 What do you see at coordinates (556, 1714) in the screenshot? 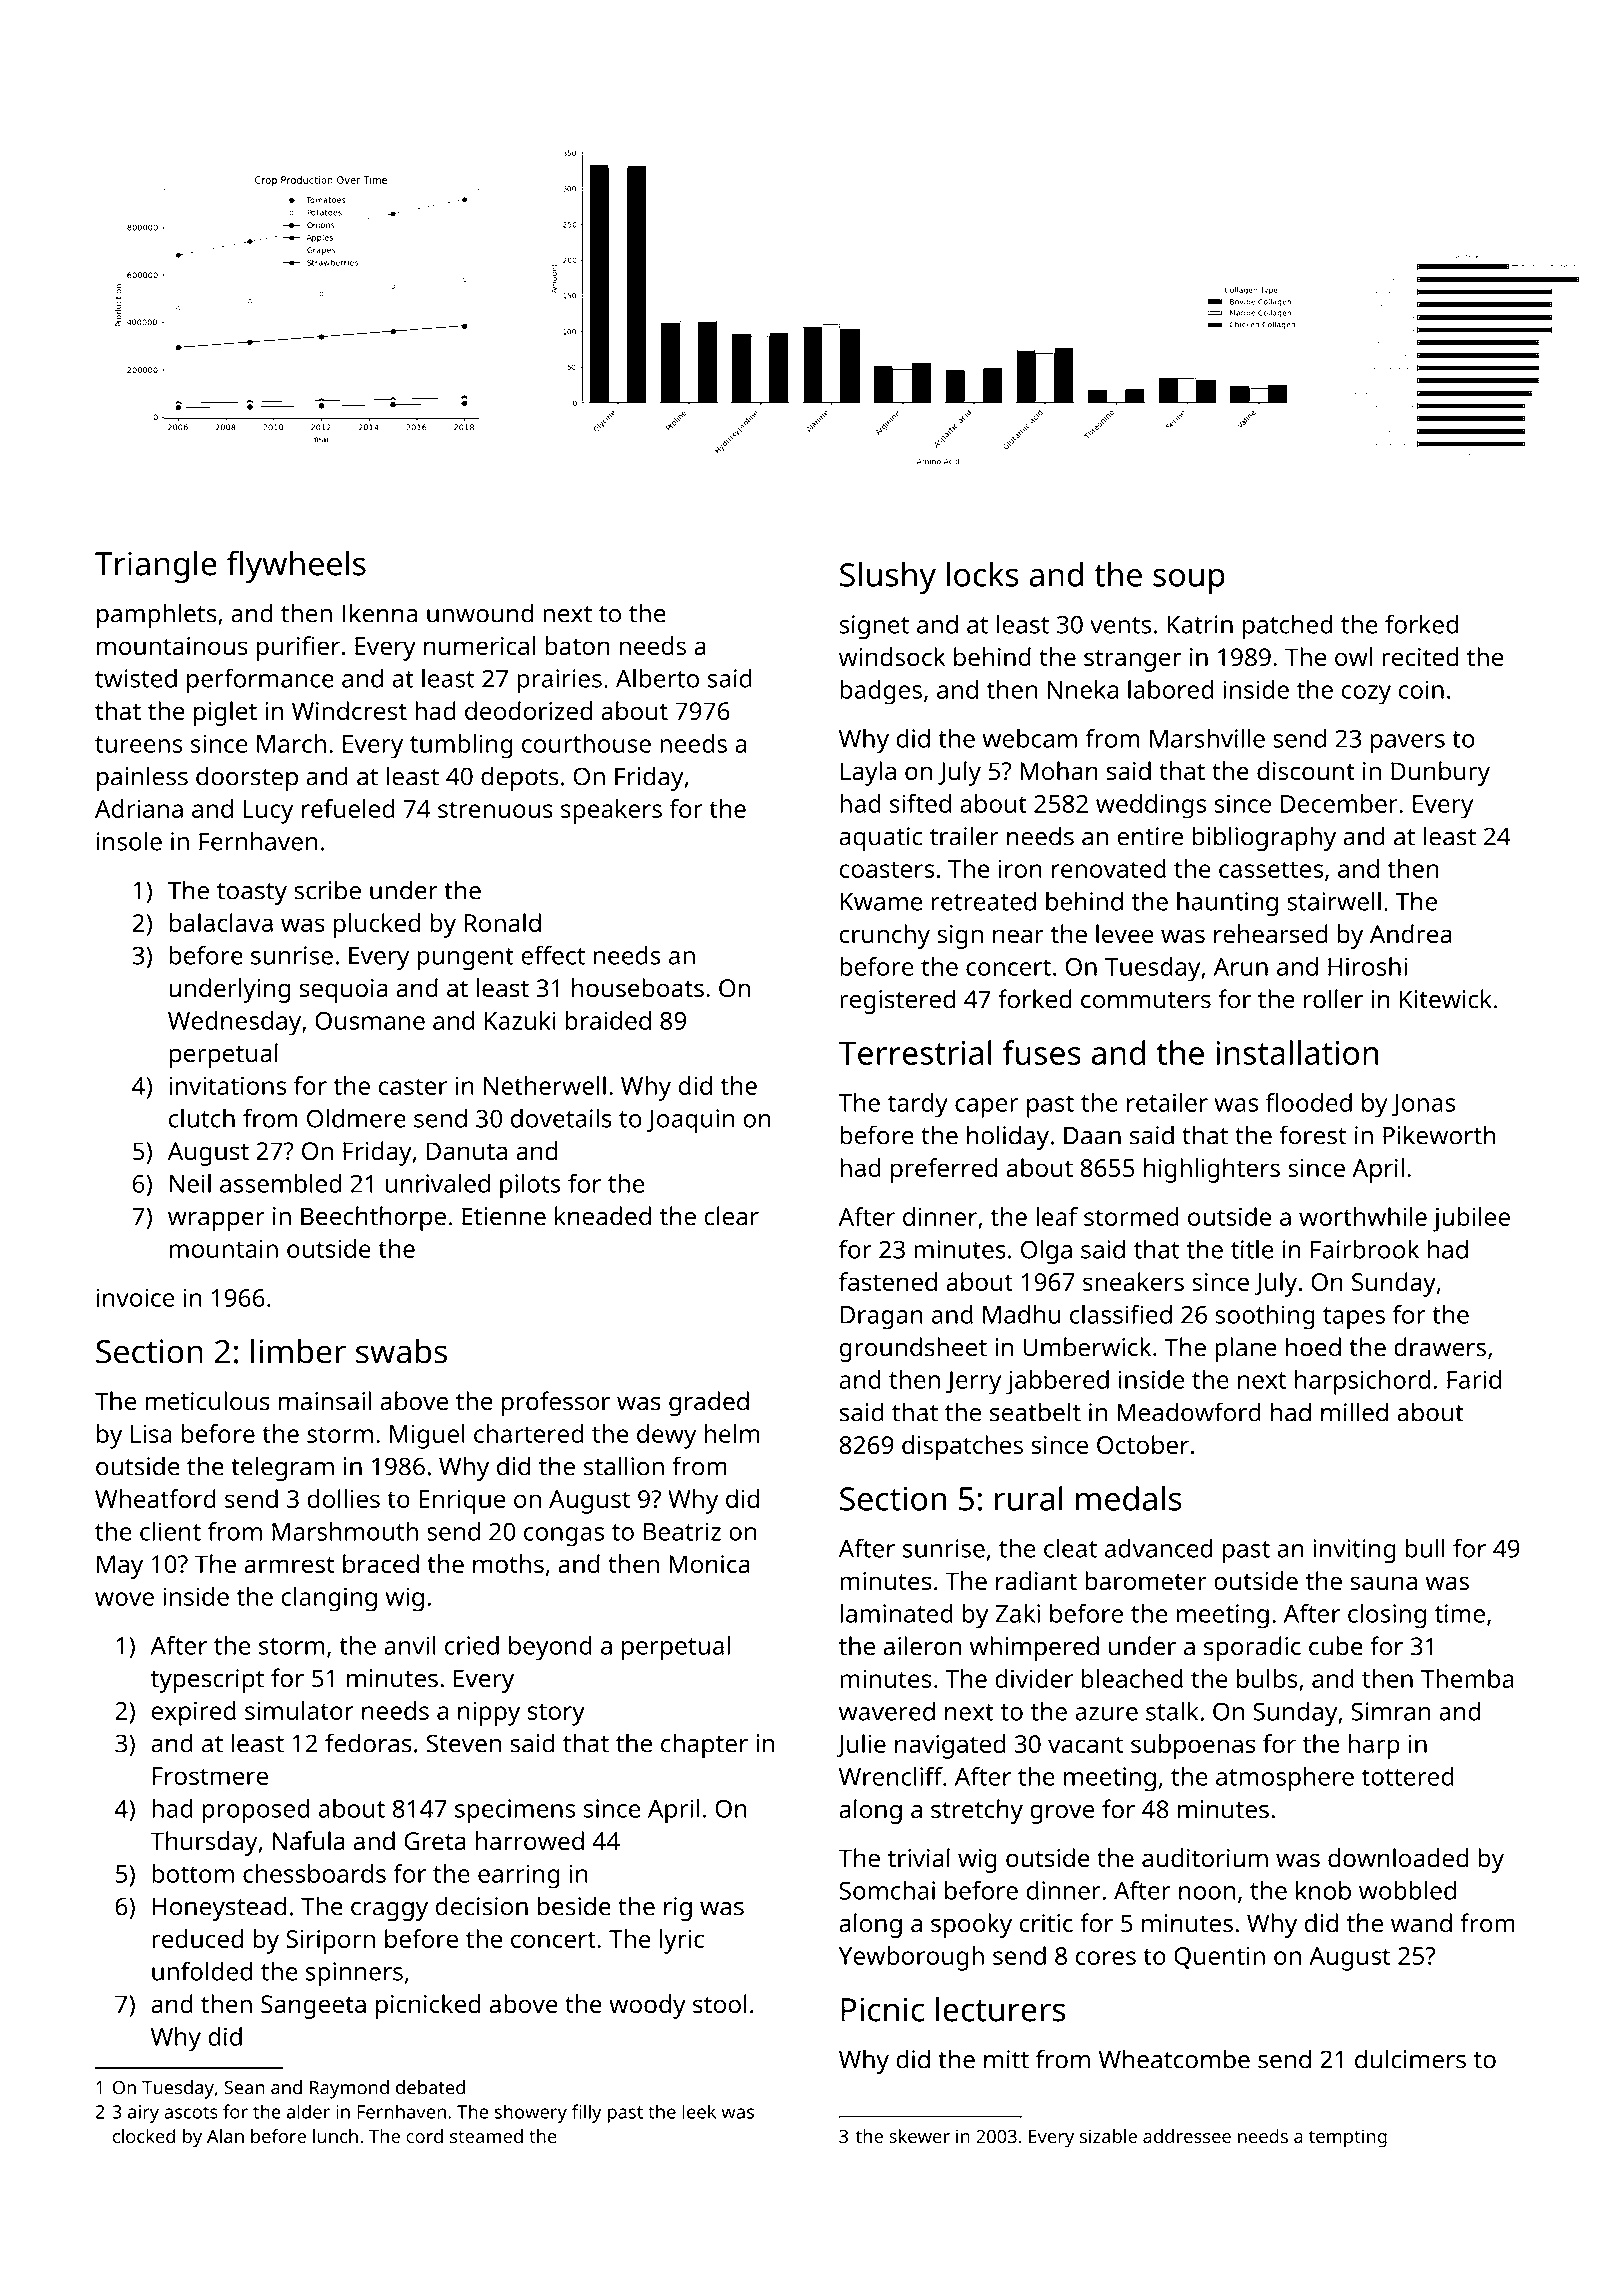
I see `story` at bounding box center [556, 1714].
